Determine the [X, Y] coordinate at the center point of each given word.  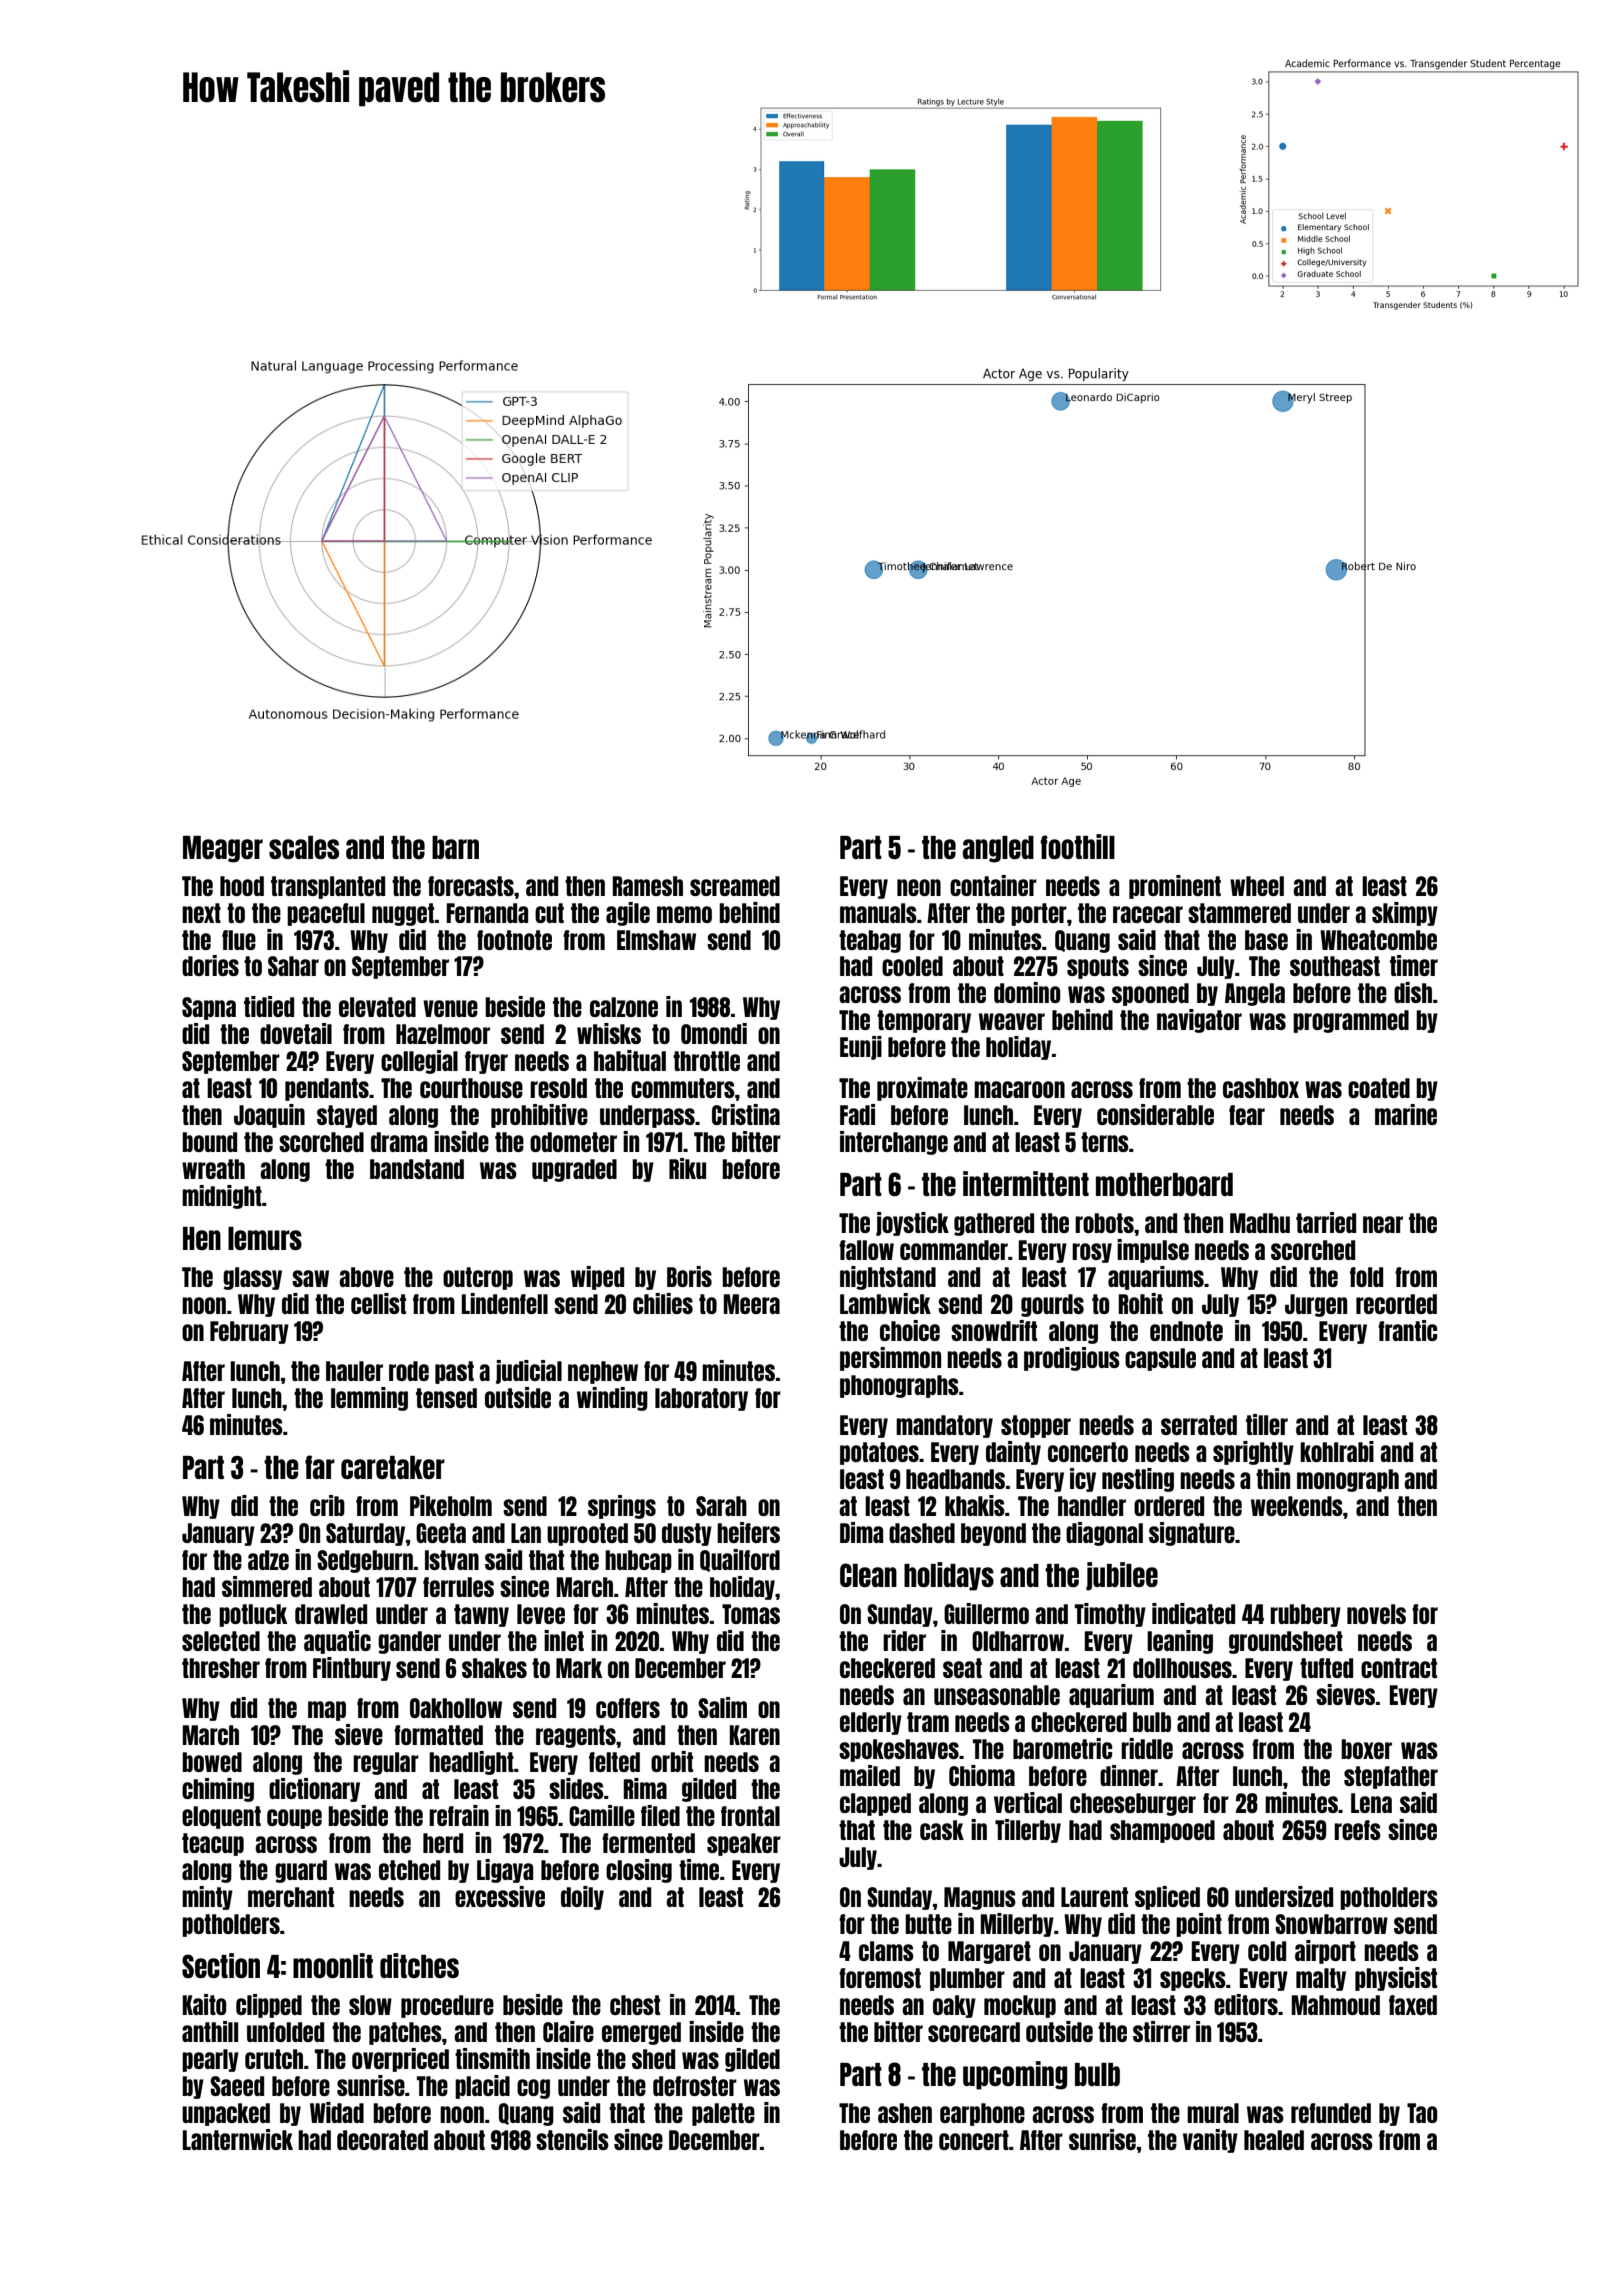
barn [455, 847]
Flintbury [352, 1669]
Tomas [751, 1614]
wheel [1257, 886]
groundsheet [1286, 1642]
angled [998, 849]
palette [723, 2114]
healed [1274, 2140]
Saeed [237, 2086]
